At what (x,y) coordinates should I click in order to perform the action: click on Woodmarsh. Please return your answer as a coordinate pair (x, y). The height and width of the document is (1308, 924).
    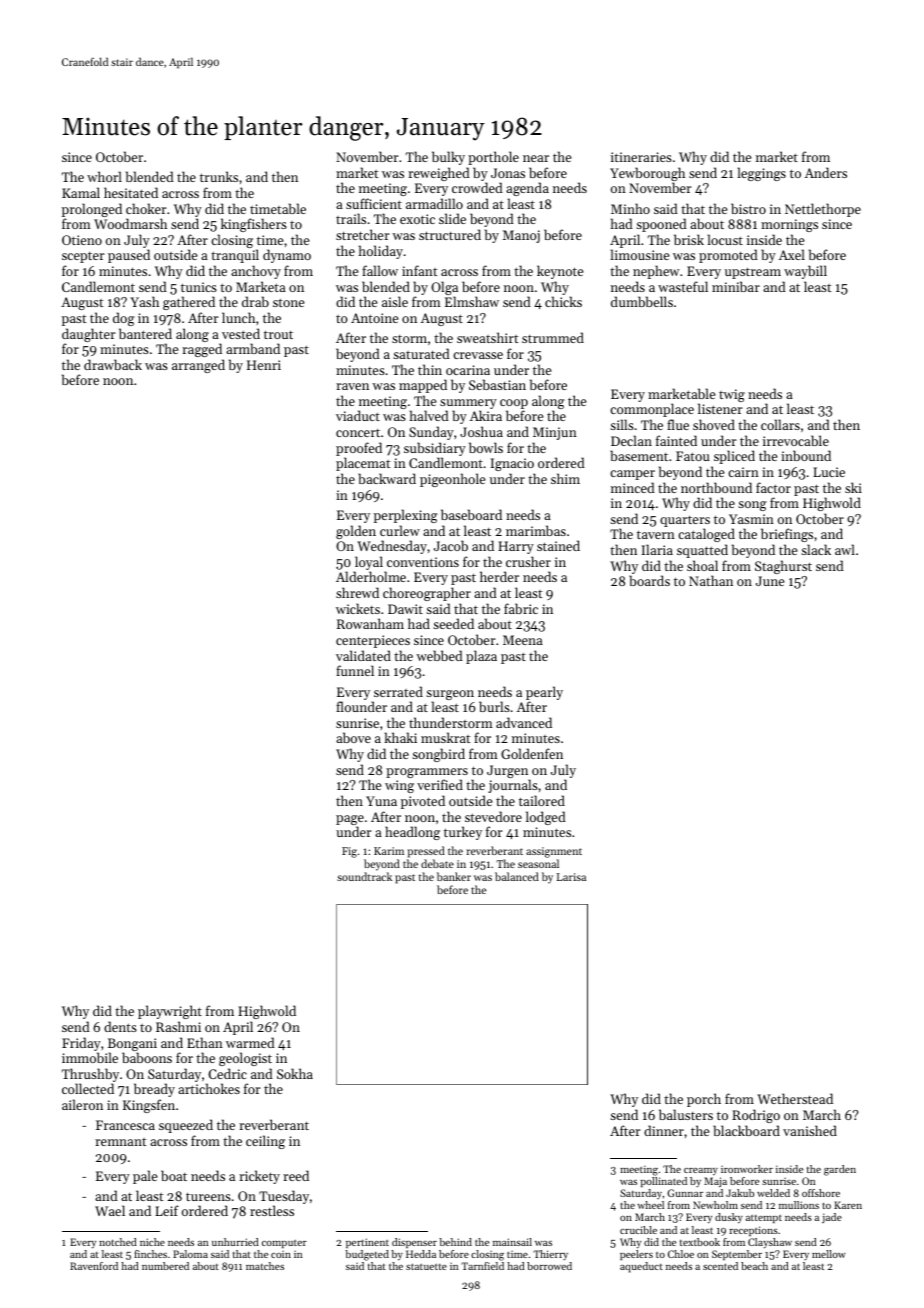
    Looking at the image, I should click on (130, 223).
